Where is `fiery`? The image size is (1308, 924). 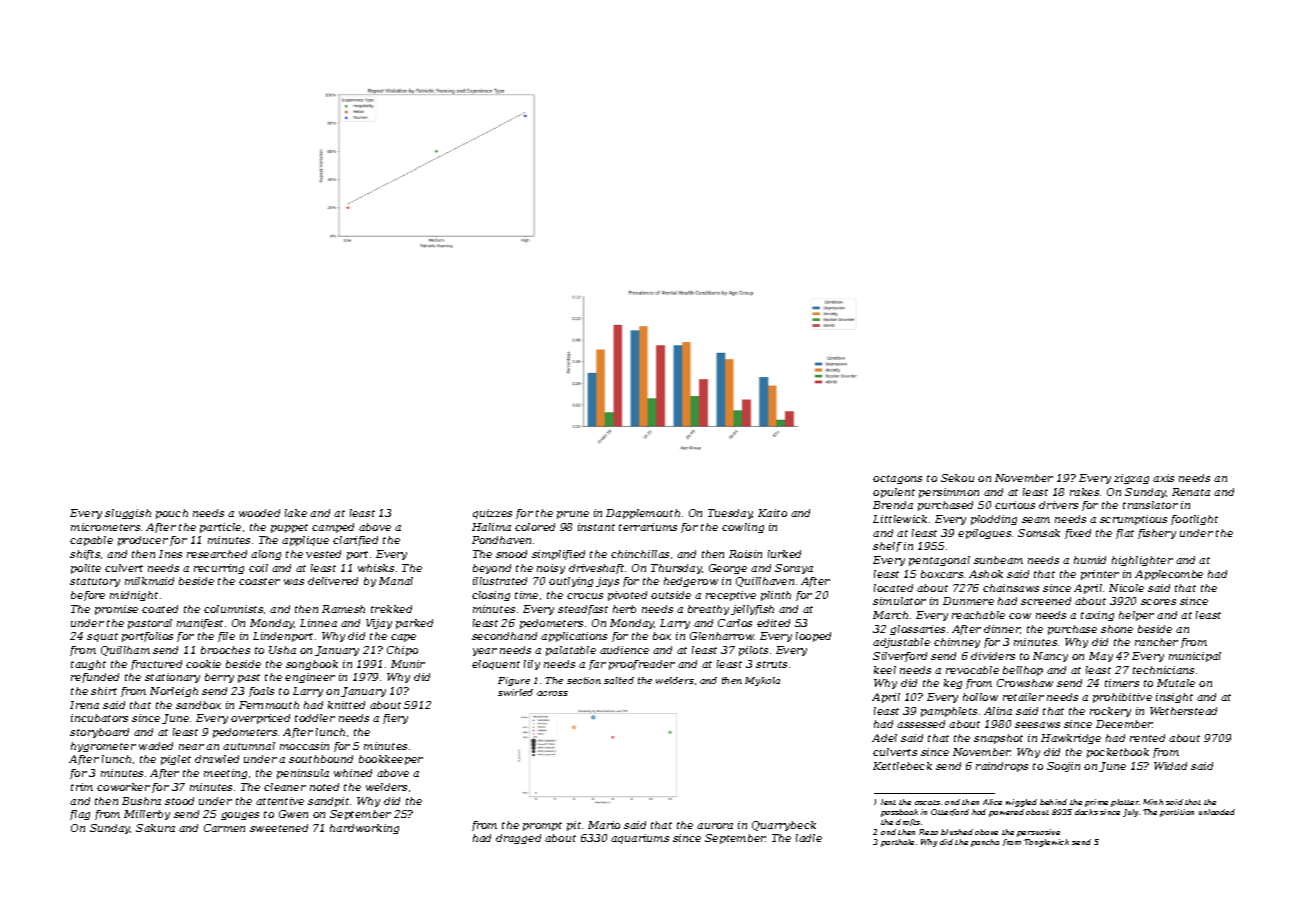
fiery is located at coordinates (395, 719).
